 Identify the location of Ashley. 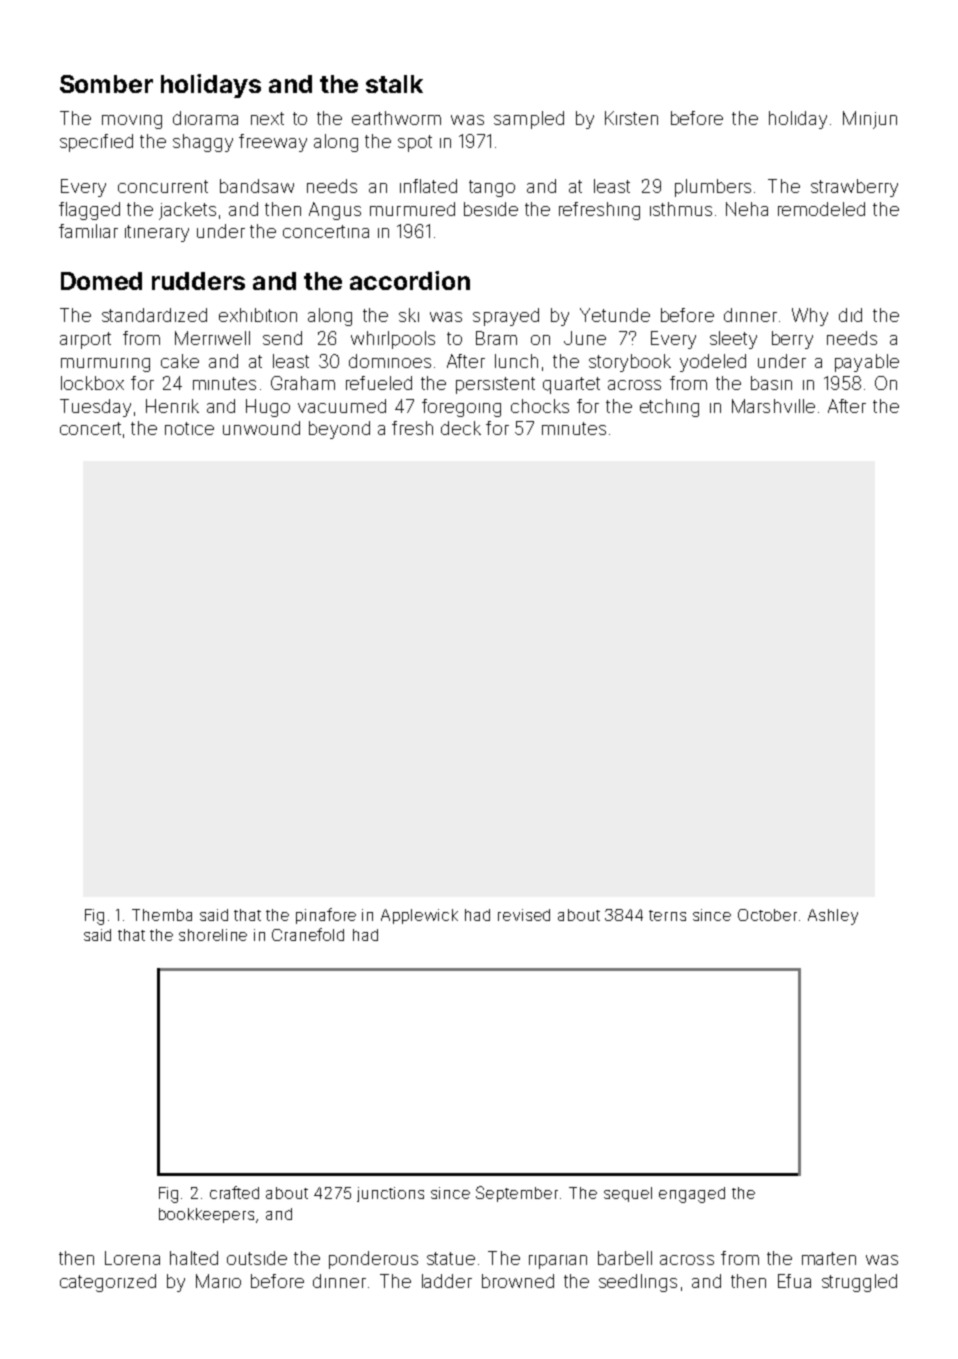
(833, 917).
